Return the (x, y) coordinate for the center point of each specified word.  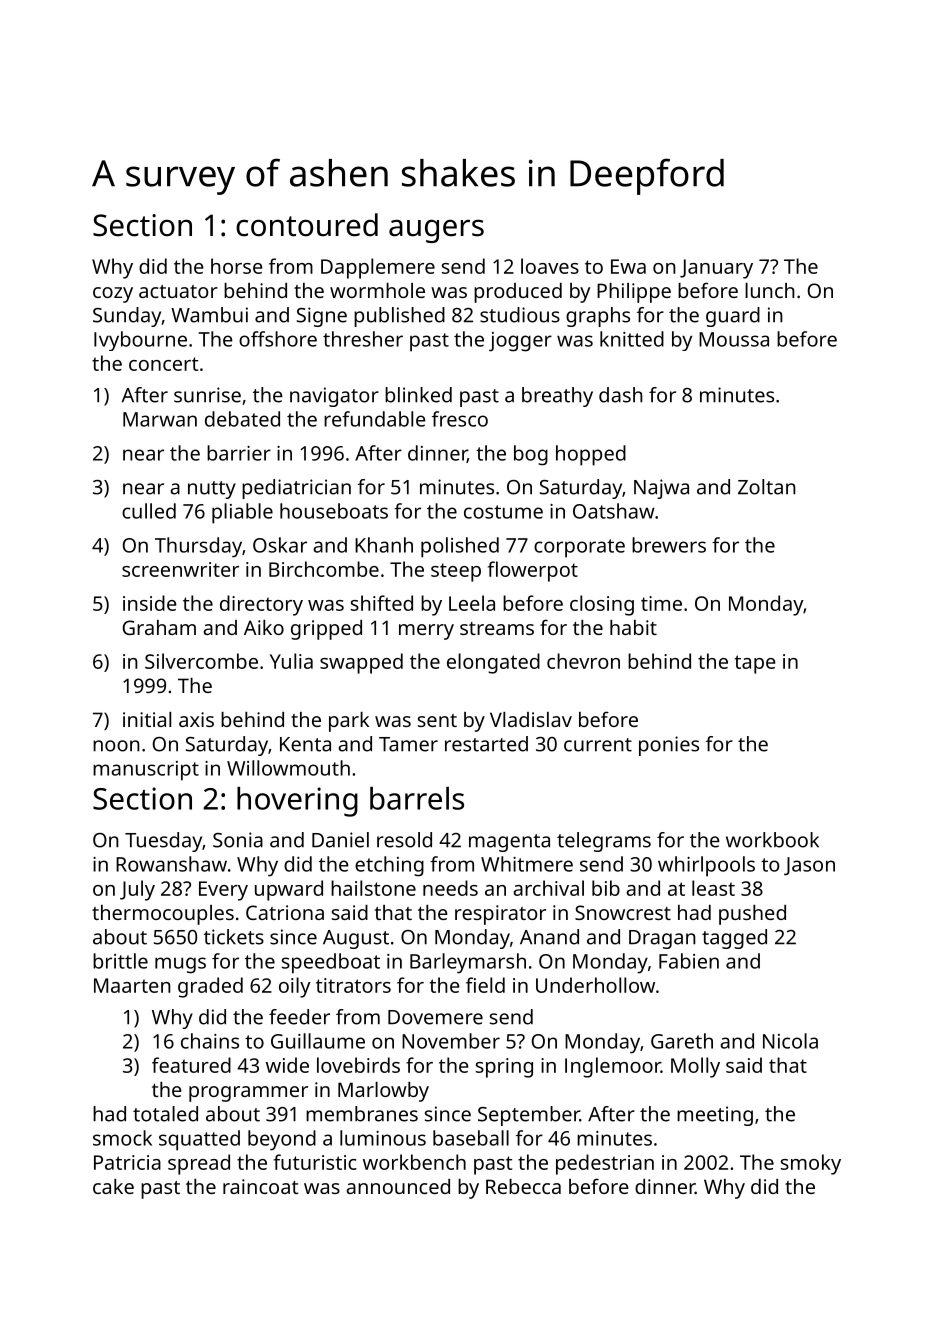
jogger (520, 342)
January (716, 269)
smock (122, 1138)
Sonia (238, 840)
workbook (772, 840)
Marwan (160, 419)
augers (436, 231)
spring (504, 1068)
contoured (307, 225)
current (598, 745)
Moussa (734, 339)
